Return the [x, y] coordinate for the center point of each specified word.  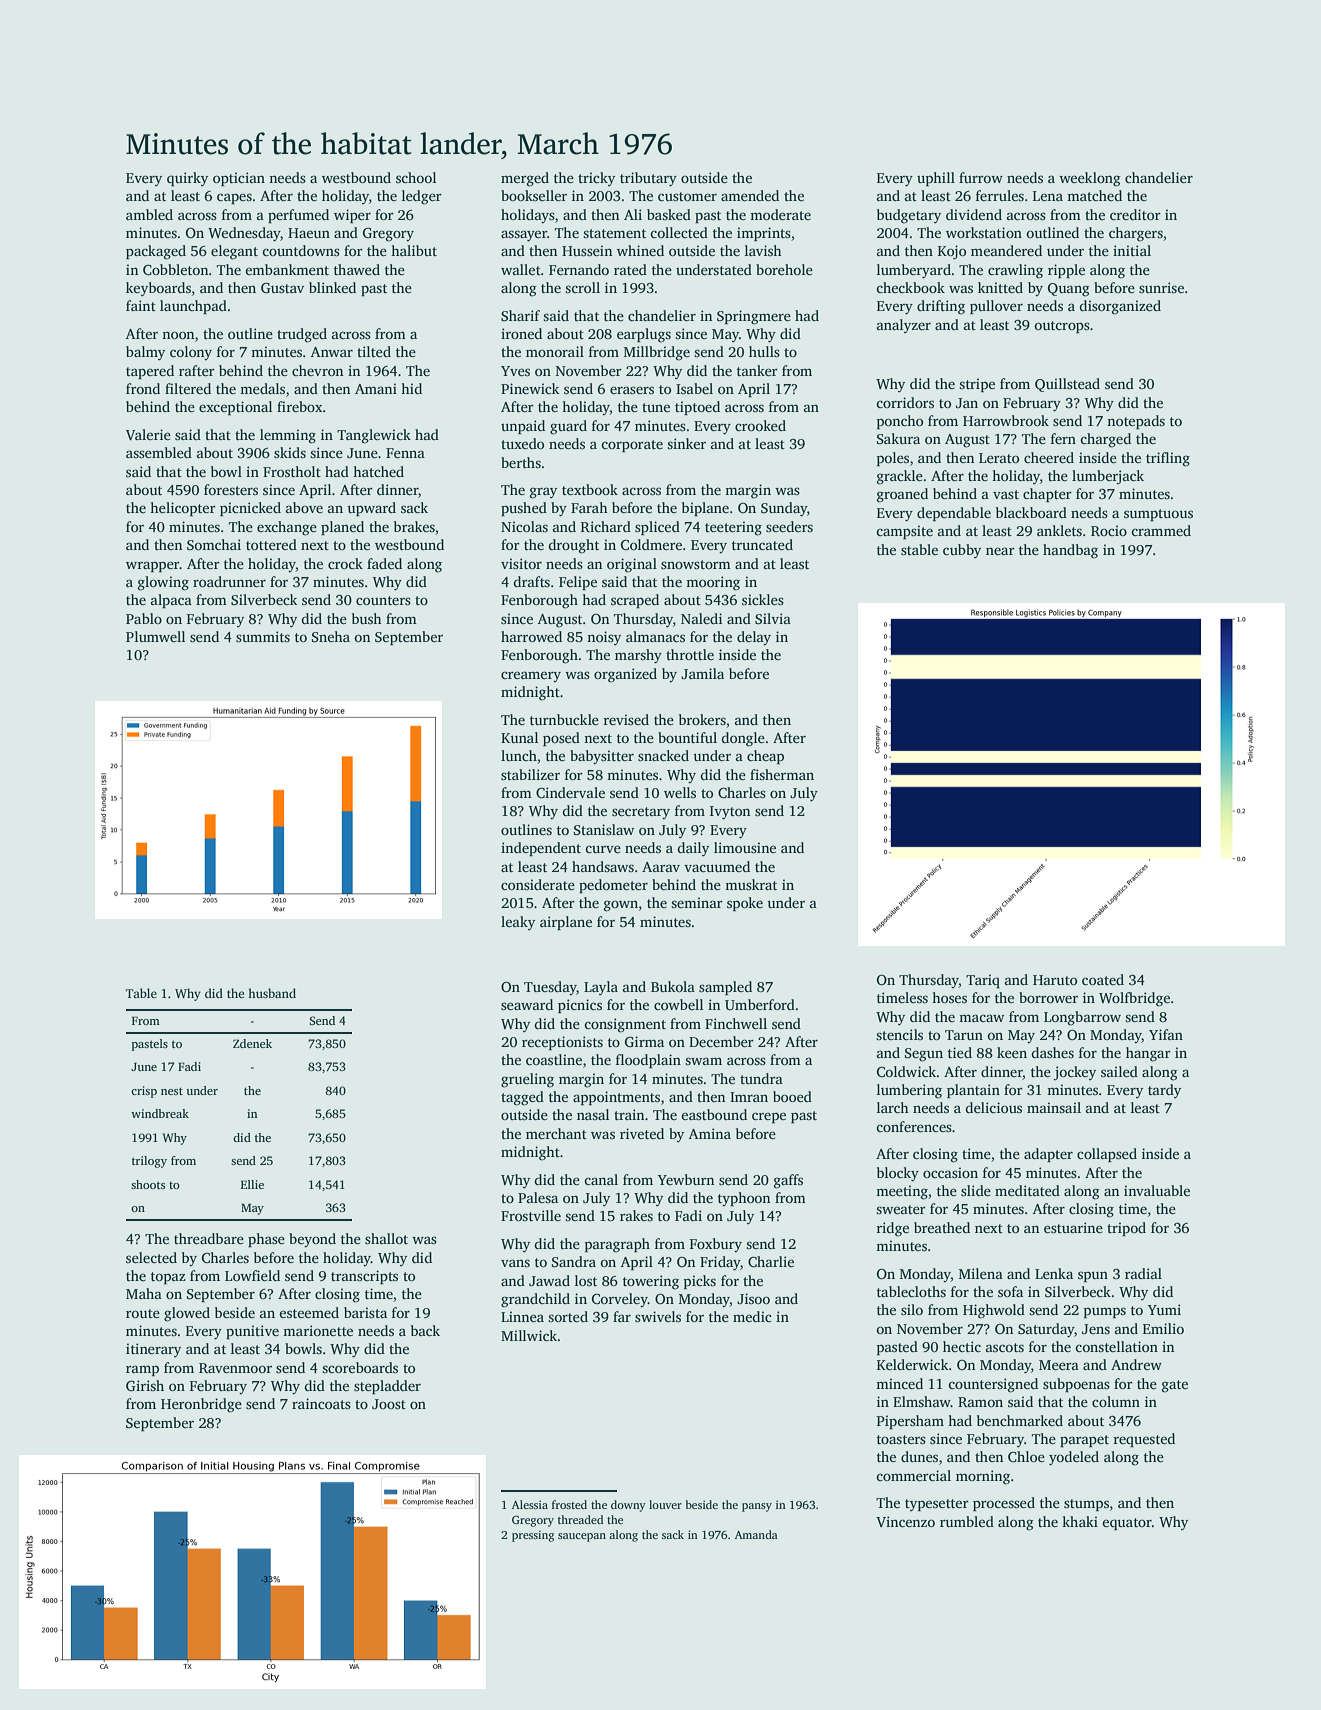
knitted [1000, 287]
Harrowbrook [1006, 420]
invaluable [1157, 1190]
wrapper [153, 566]
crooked [760, 425]
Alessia [530, 1504]
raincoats [321, 1403]
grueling [527, 1080]
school [416, 177]
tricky [596, 179]
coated [1103, 979]
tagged [522, 1098]
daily [693, 849]
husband [272, 993]
